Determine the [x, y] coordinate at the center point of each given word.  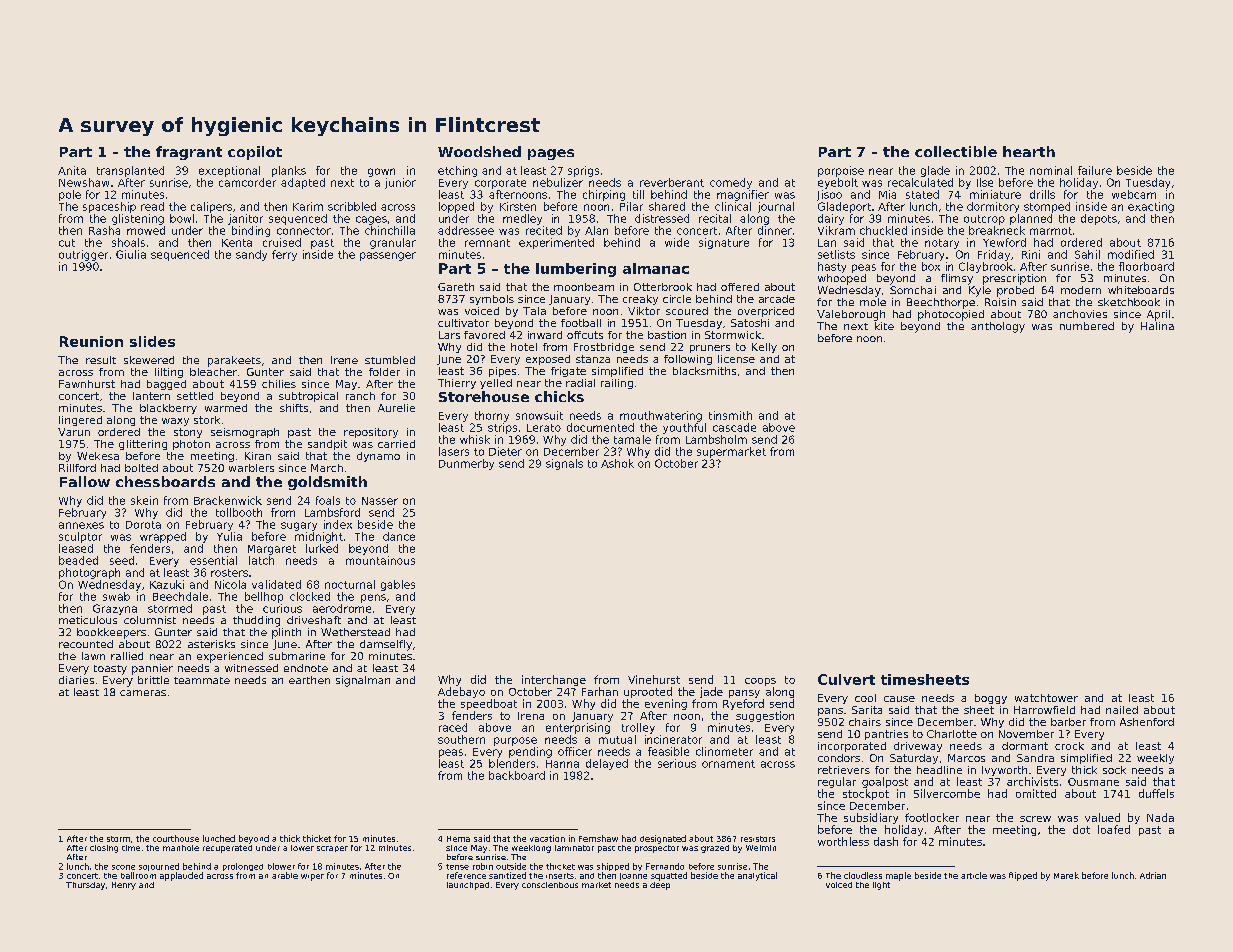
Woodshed [479, 151]
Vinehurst [654, 679]
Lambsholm [716, 439]
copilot [255, 153]
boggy [991, 699]
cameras [143, 693]
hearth [1029, 151]
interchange [554, 680]
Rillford [77, 468]
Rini [1031, 254]
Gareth [456, 287]
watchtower [1046, 698]
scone [123, 867]
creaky [640, 300]
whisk [475, 439]
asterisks [211, 644]
